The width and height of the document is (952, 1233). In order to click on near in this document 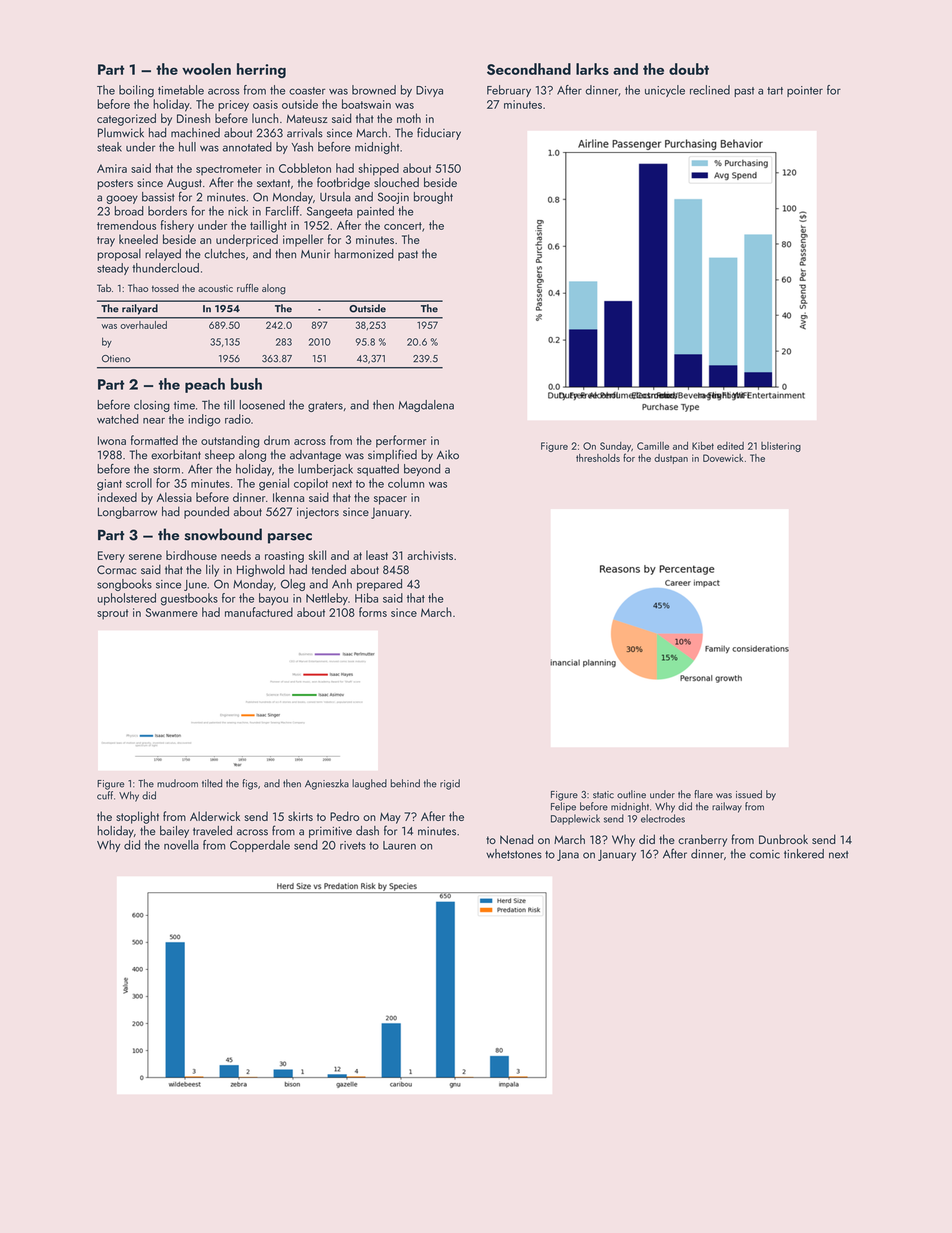, I will do `click(154, 421)`.
